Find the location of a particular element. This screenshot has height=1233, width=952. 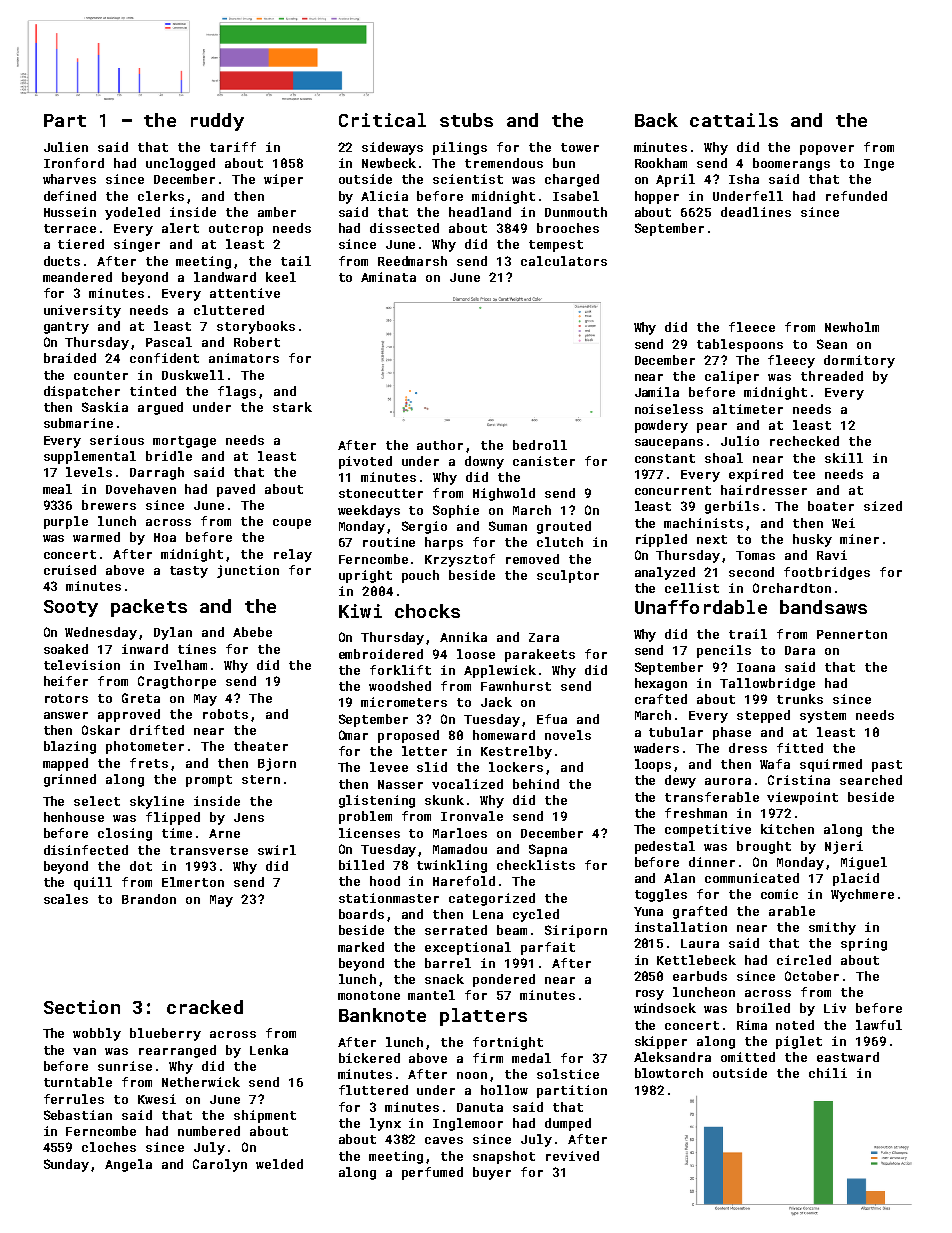

wharves is located at coordinates (69, 179).
